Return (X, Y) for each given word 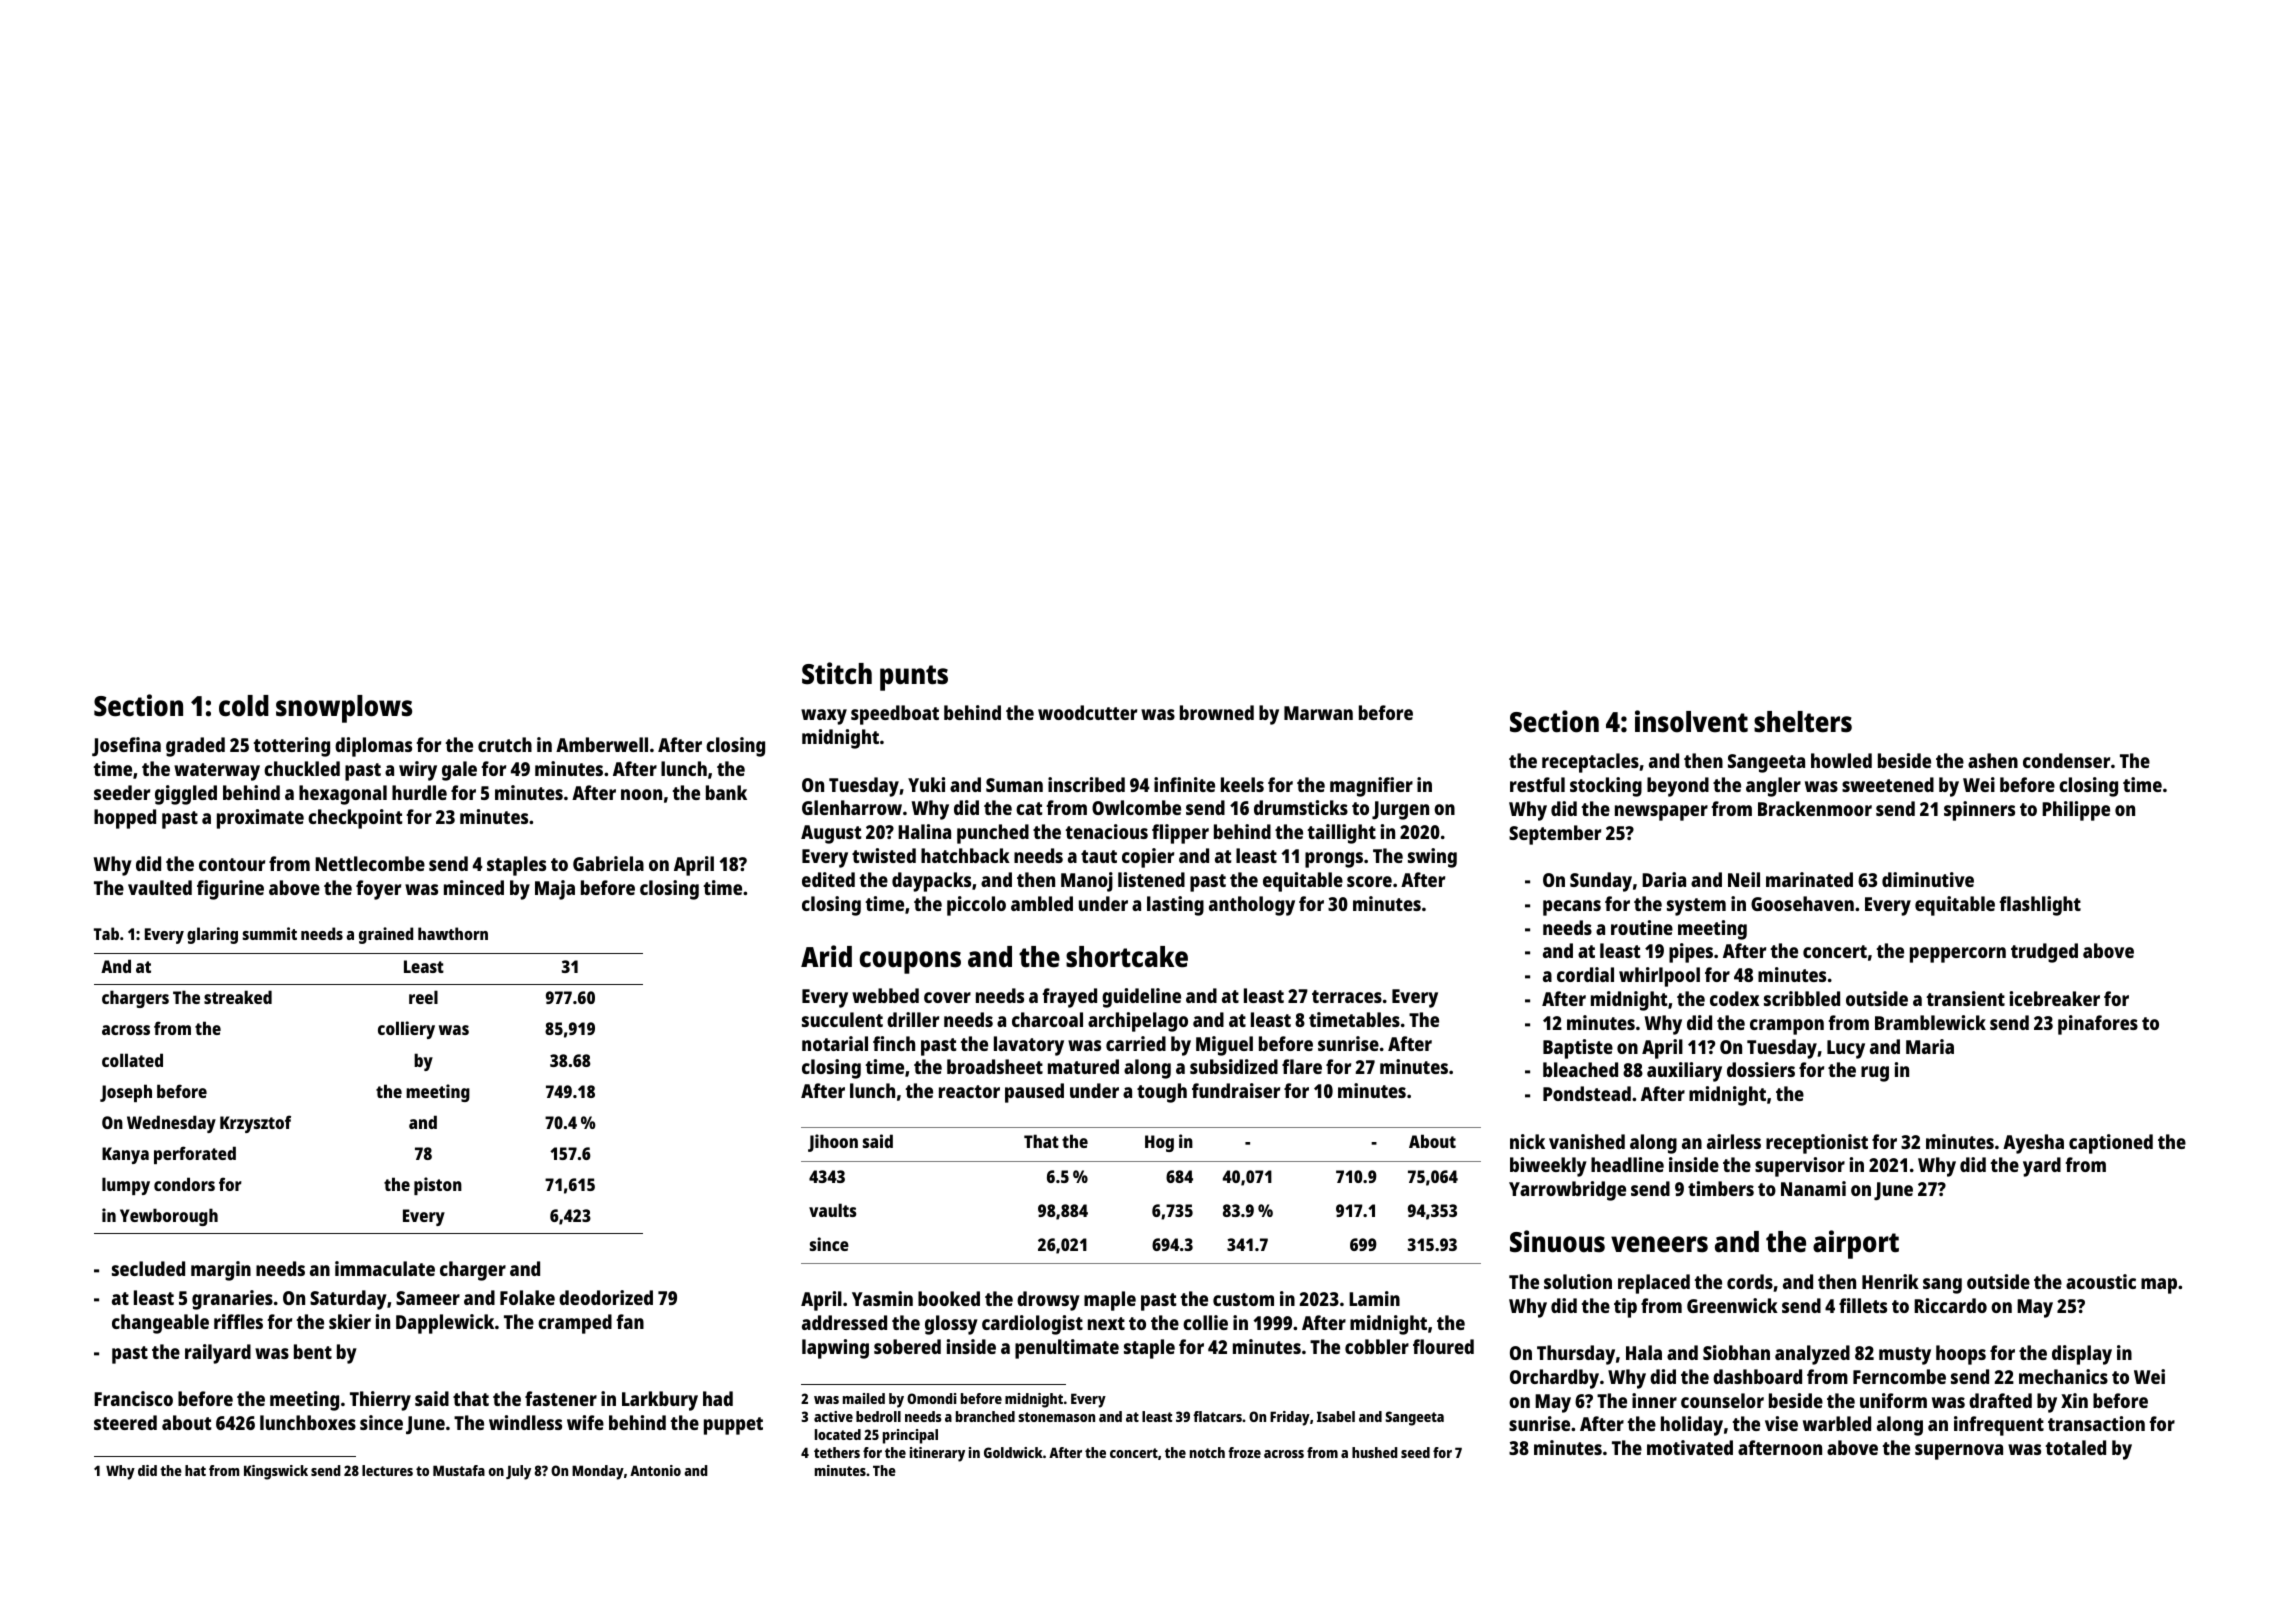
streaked (238, 997)
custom (1243, 1299)
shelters (1803, 722)
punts (914, 678)
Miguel (1224, 1046)
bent (313, 1351)
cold (244, 706)
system (1696, 907)
